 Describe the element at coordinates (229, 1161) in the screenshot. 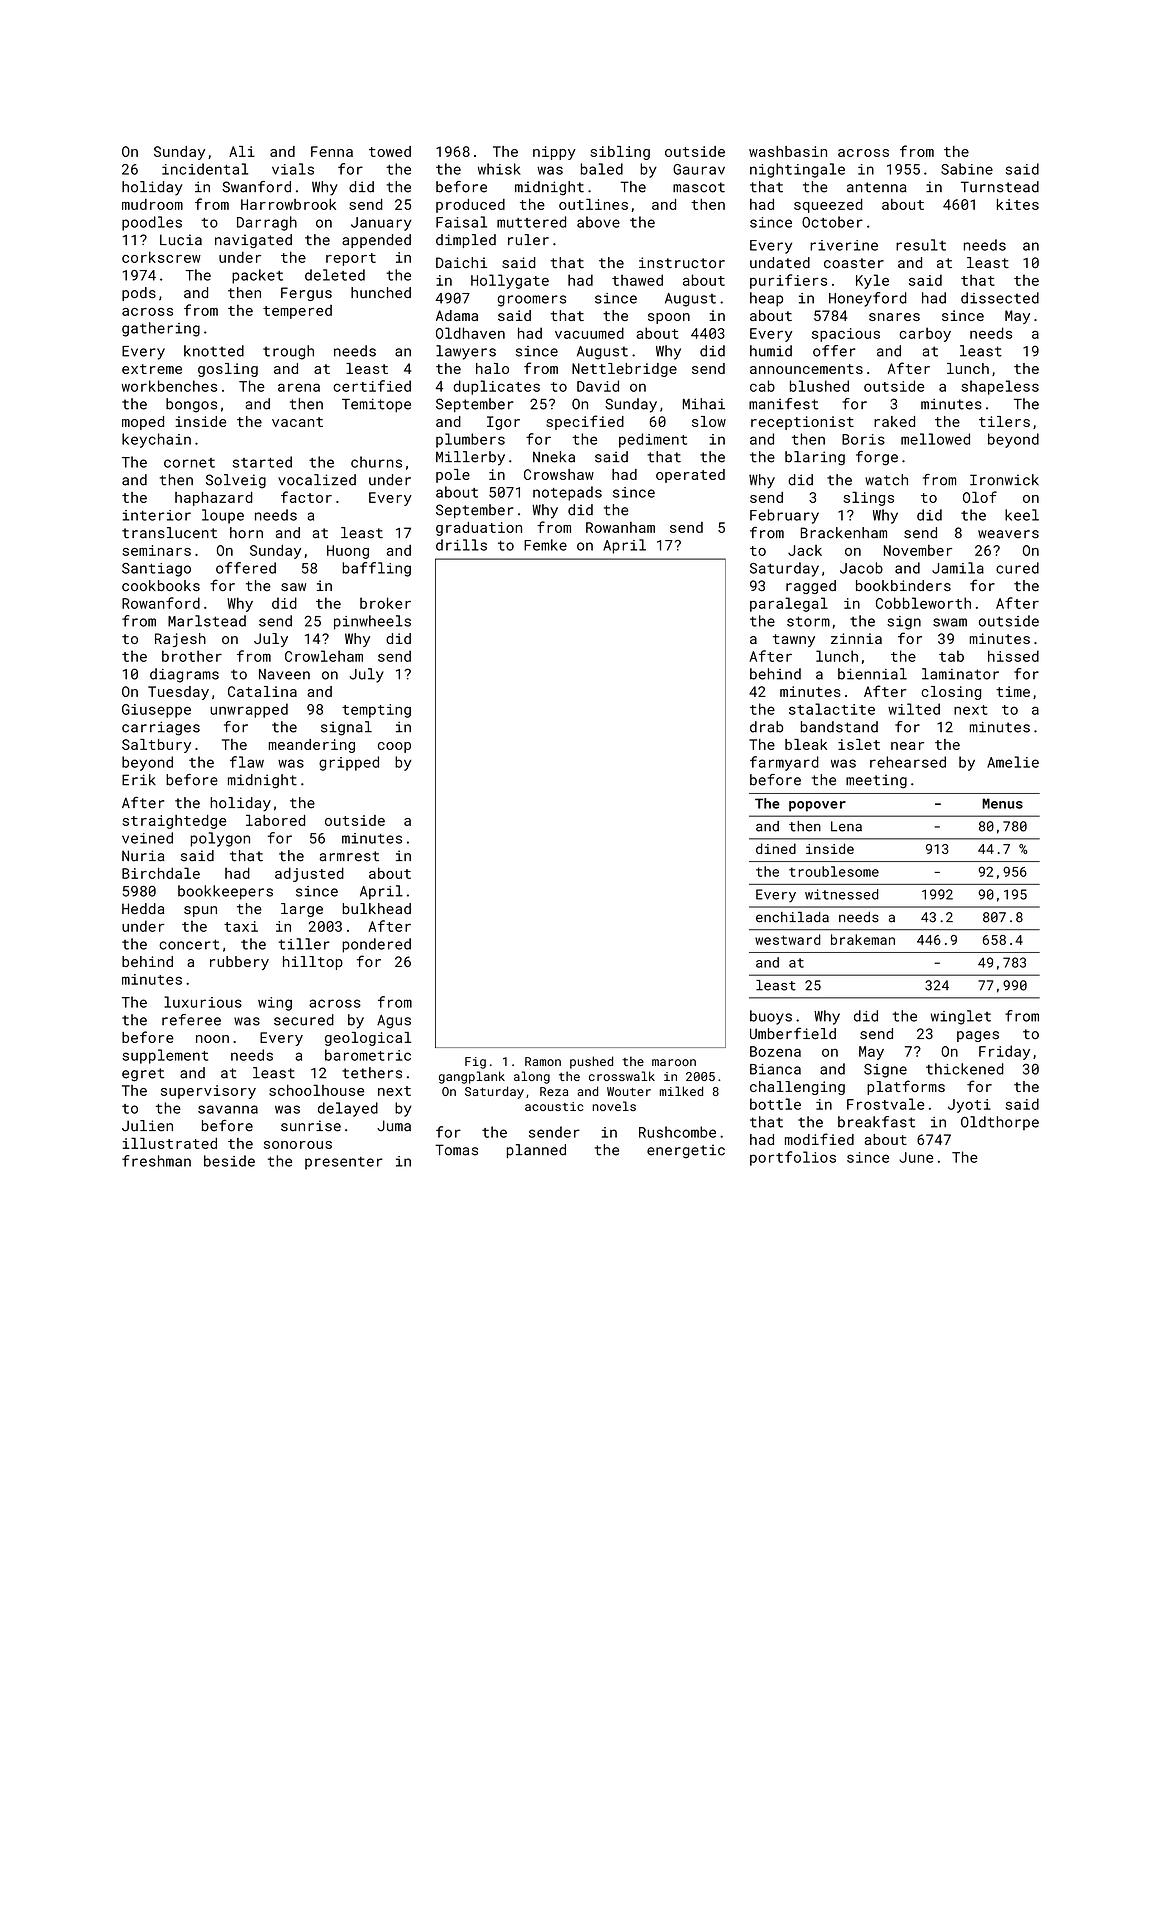

I see `beside` at that location.
